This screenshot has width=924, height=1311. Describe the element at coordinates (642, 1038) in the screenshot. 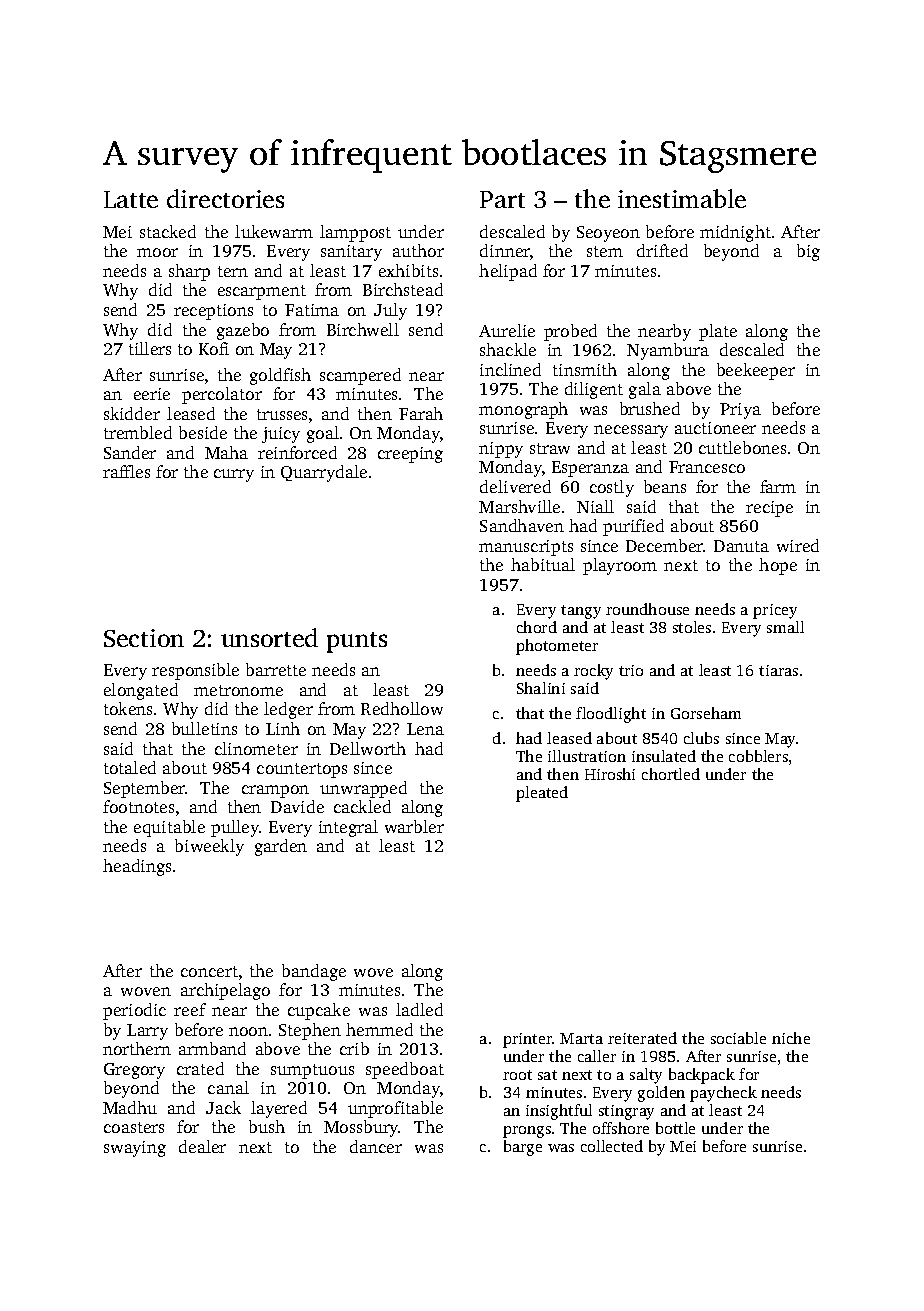

I see `reiterated` at that location.
